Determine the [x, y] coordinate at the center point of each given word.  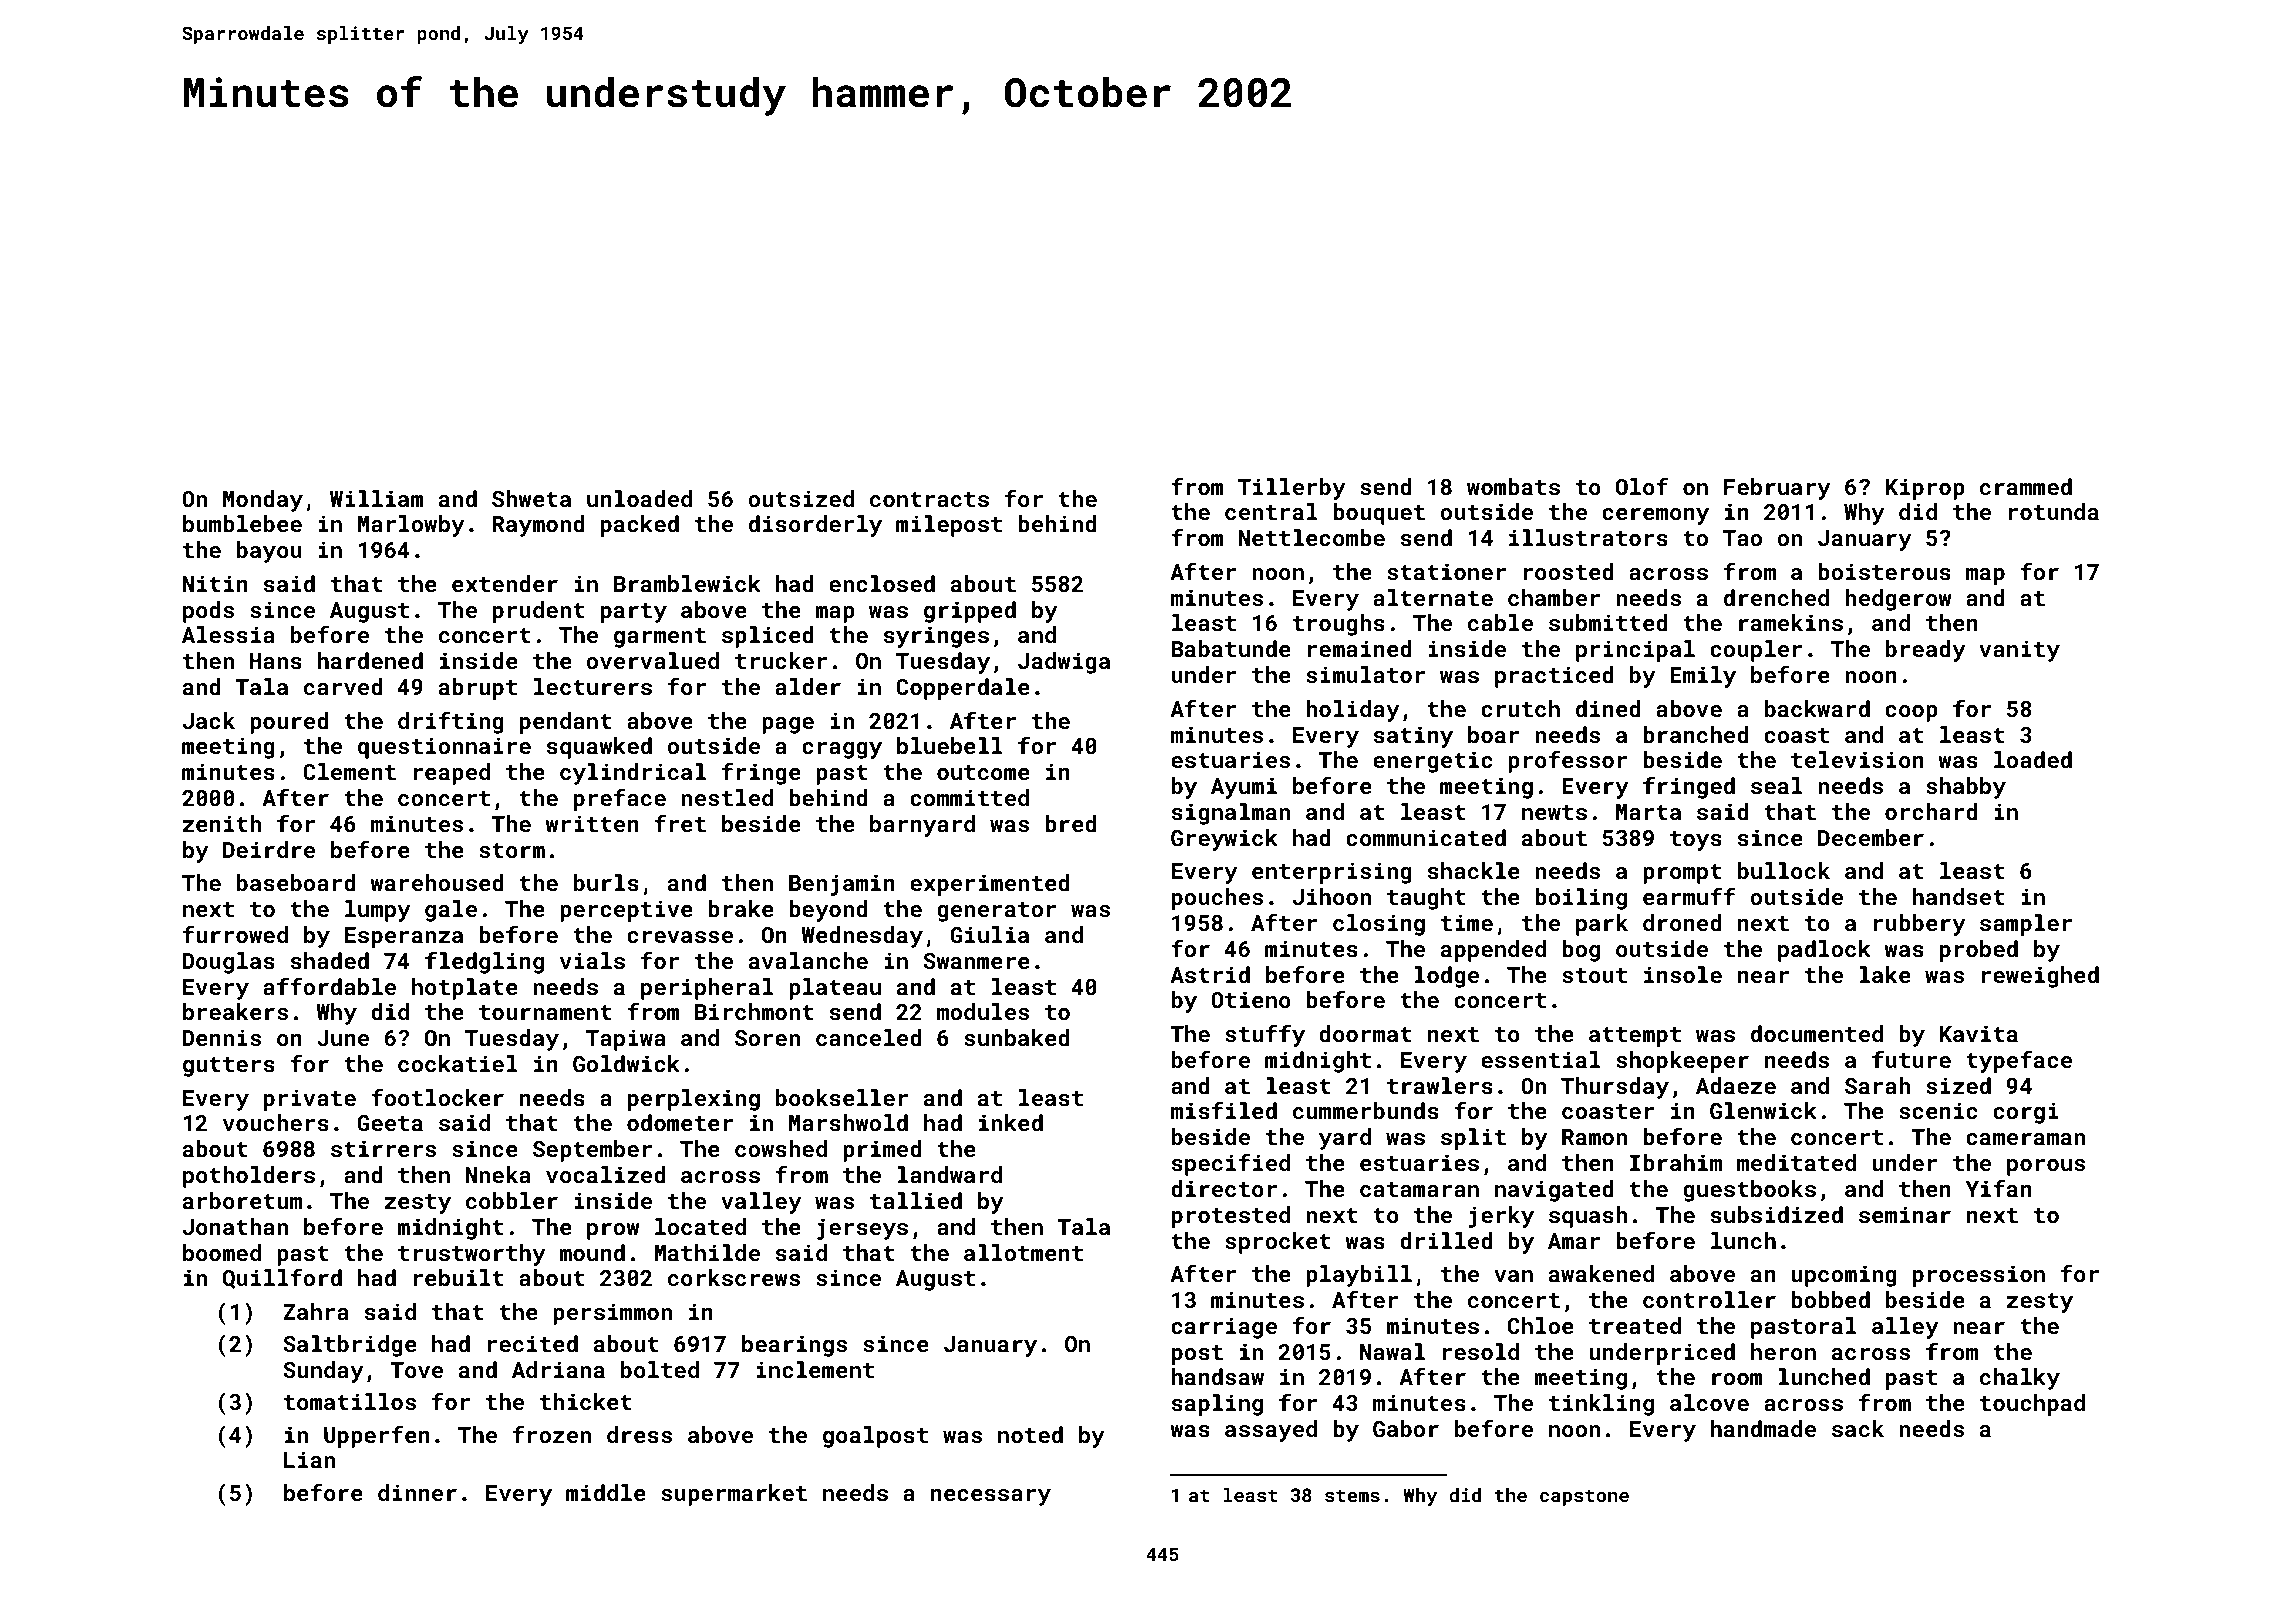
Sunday [323, 1372]
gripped [970, 612]
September [592, 1151]
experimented [990, 885]
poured [289, 723]
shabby [1966, 788]
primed [882, 1151]
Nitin [215, 583]
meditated [1796, 1162]
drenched [1776, 597]
